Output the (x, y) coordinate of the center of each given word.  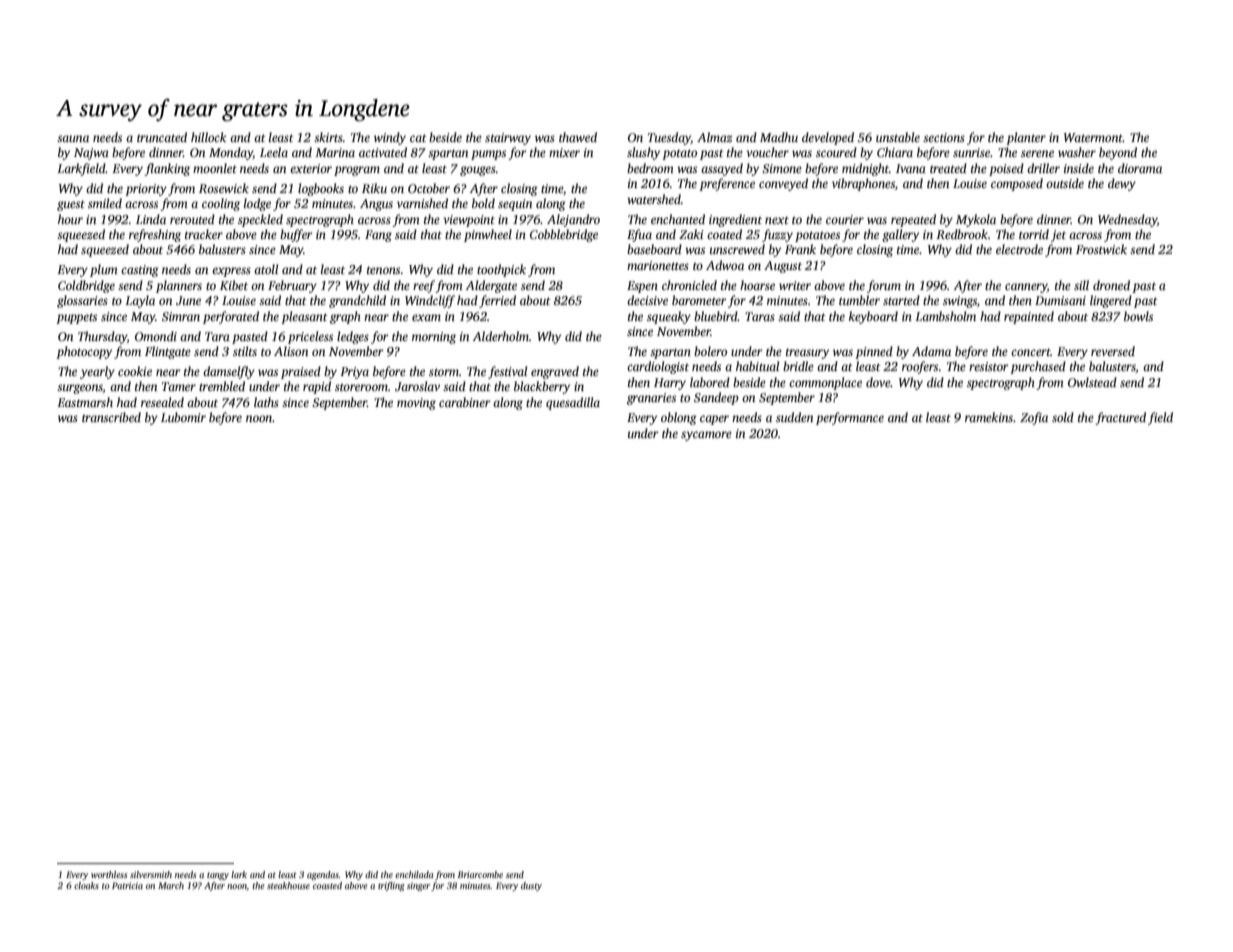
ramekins (989, 417)
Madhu (779, 137)
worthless (109, 874)
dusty (531, 886)
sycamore (706, 436)
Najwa (91, 154)
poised (1006, 169)
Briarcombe (480, 874)
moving (416, 404)
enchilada (414, 874)
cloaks (86, 885)
